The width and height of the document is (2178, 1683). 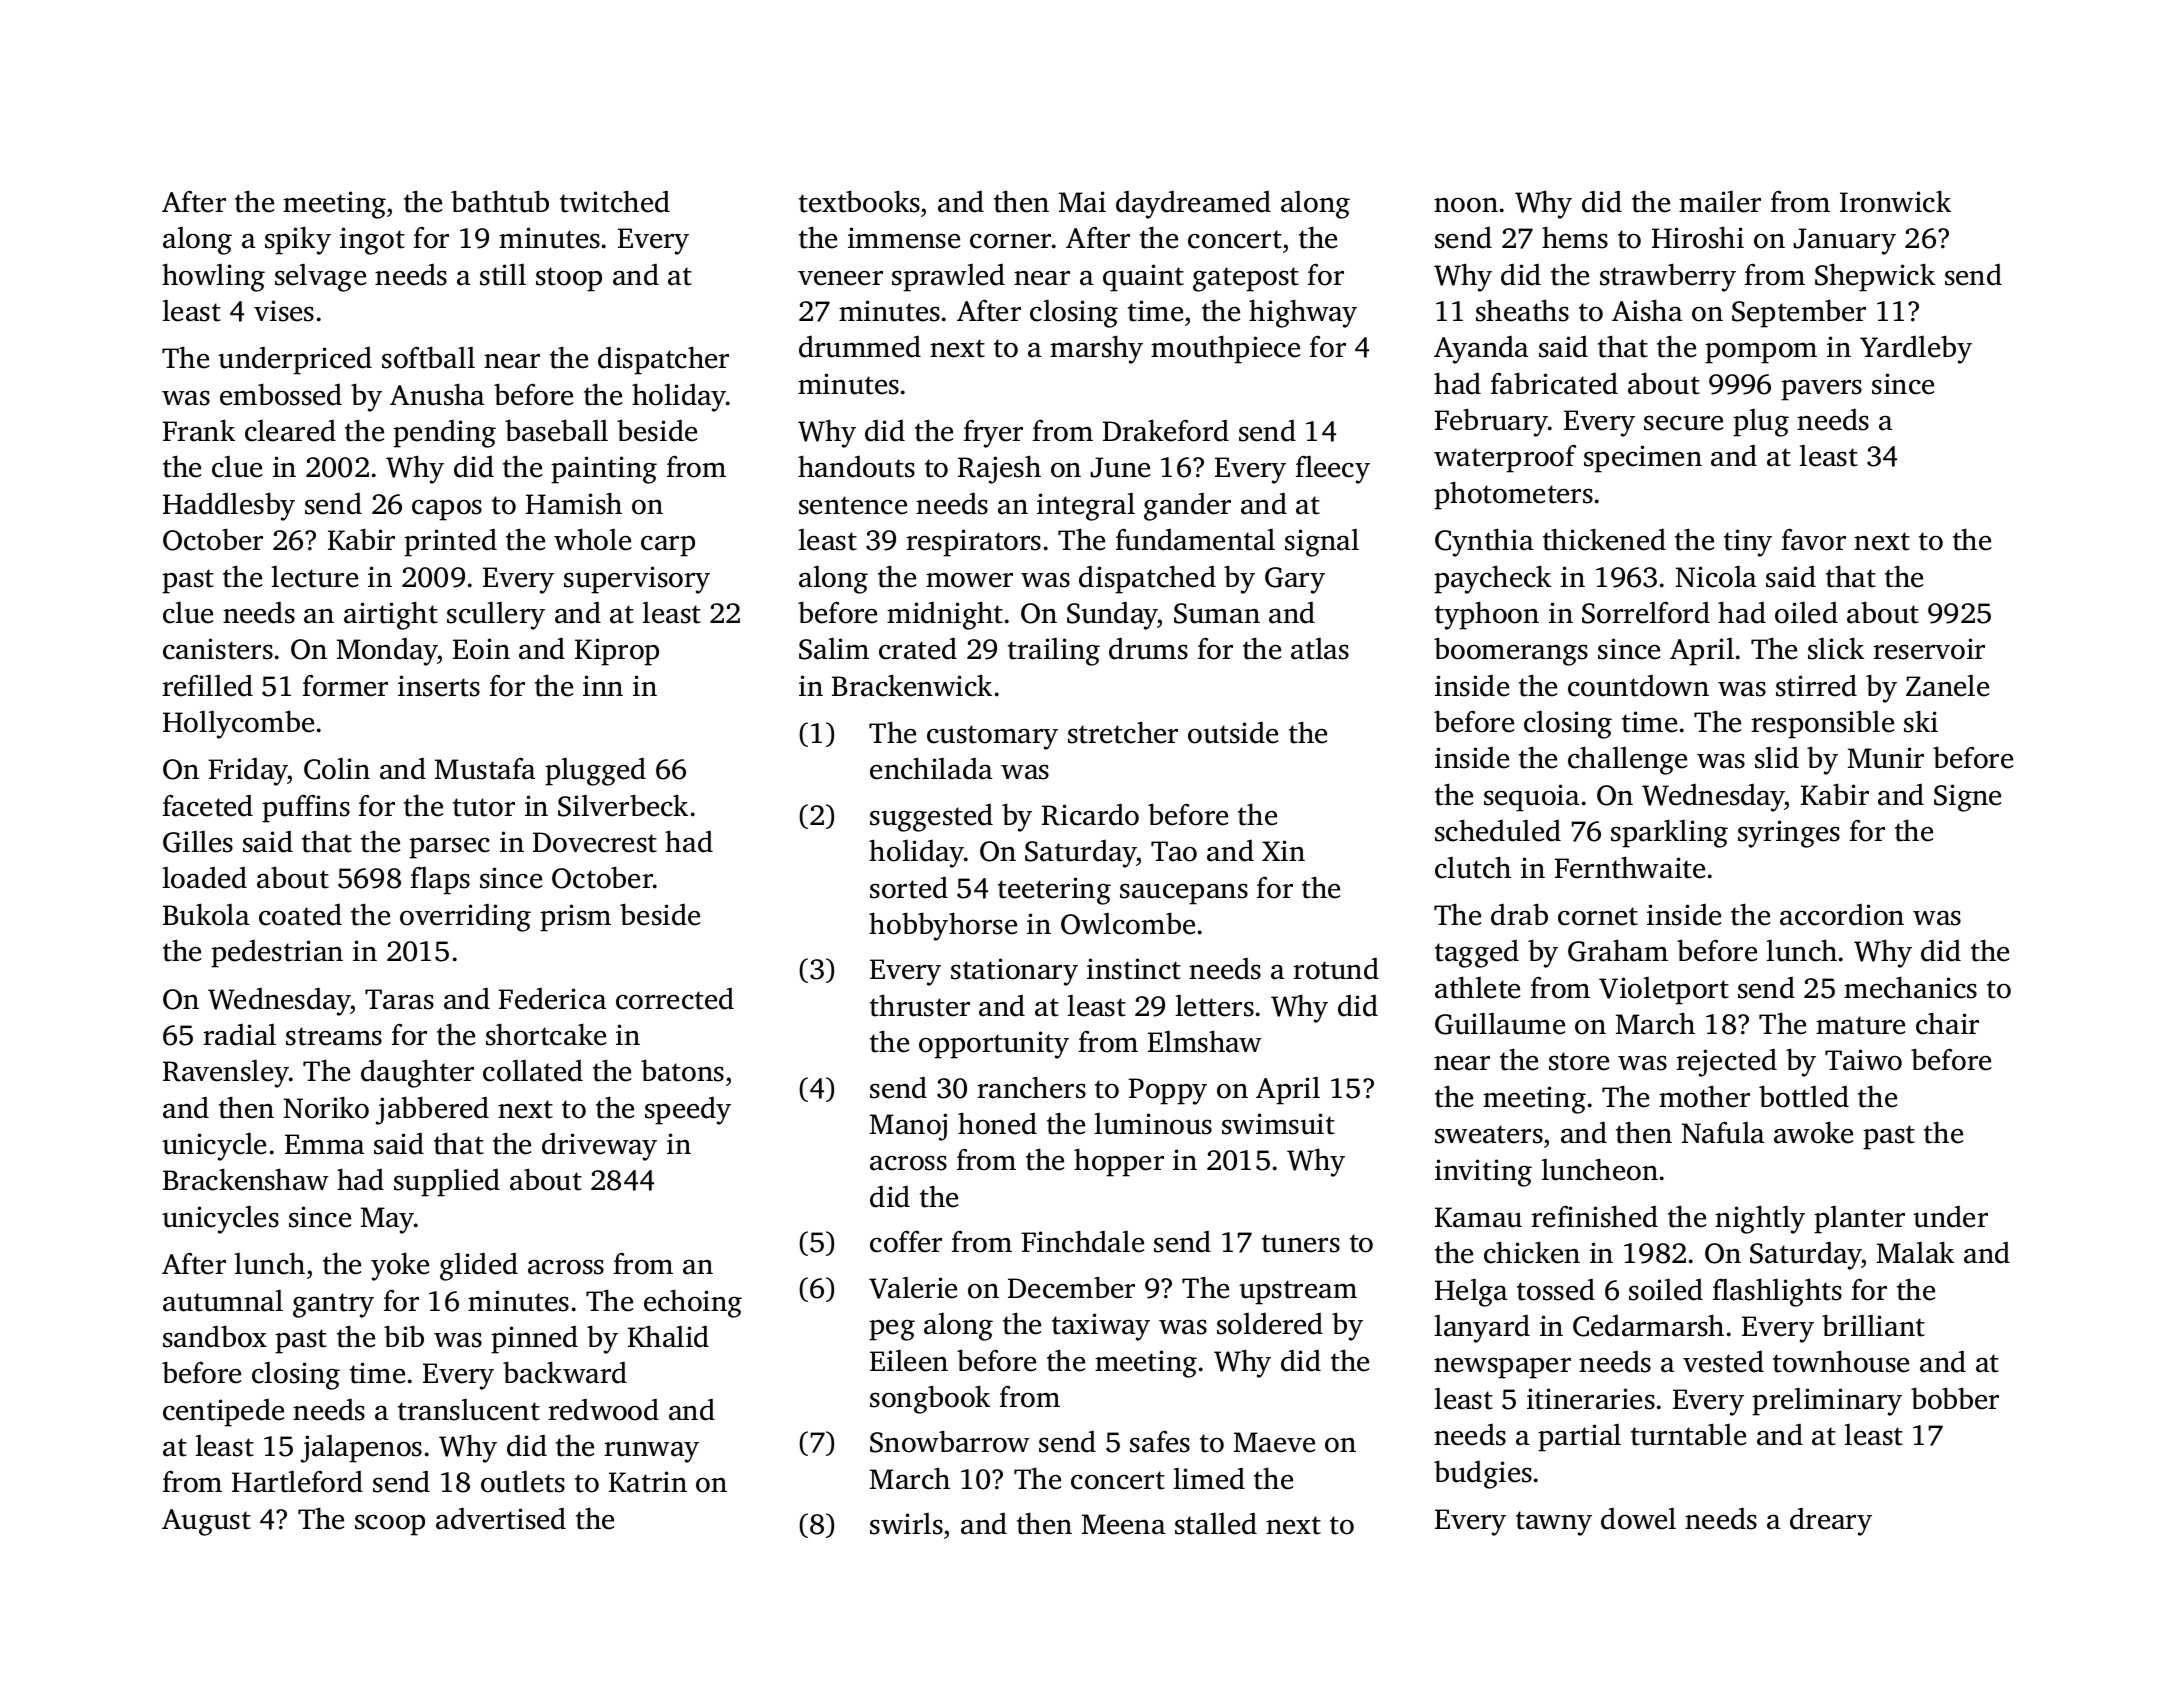 I want to click on Brackenshaw, so click(x=246, y=1179).
